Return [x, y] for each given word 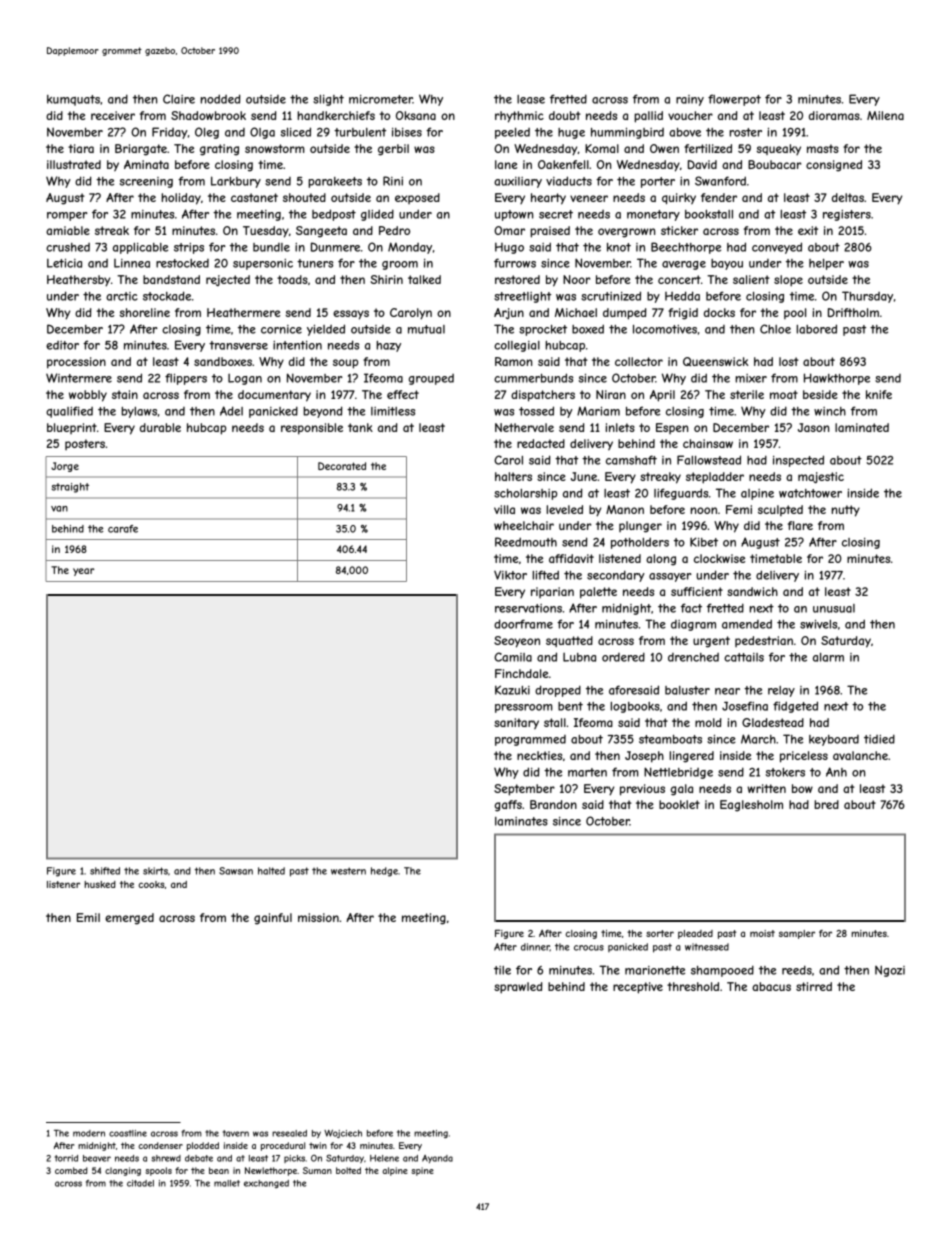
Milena [885, 115]
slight [328, 100]
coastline [128, 1133]
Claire [179, 99]
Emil [88, 917]
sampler [797, 934]
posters [85, 444]
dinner [535, 947]
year [83, 572]
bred [826, 804]
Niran [611, 394]
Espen [672, 428]
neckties [539, 755]
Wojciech [343, 1133]
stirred [814, 986]
